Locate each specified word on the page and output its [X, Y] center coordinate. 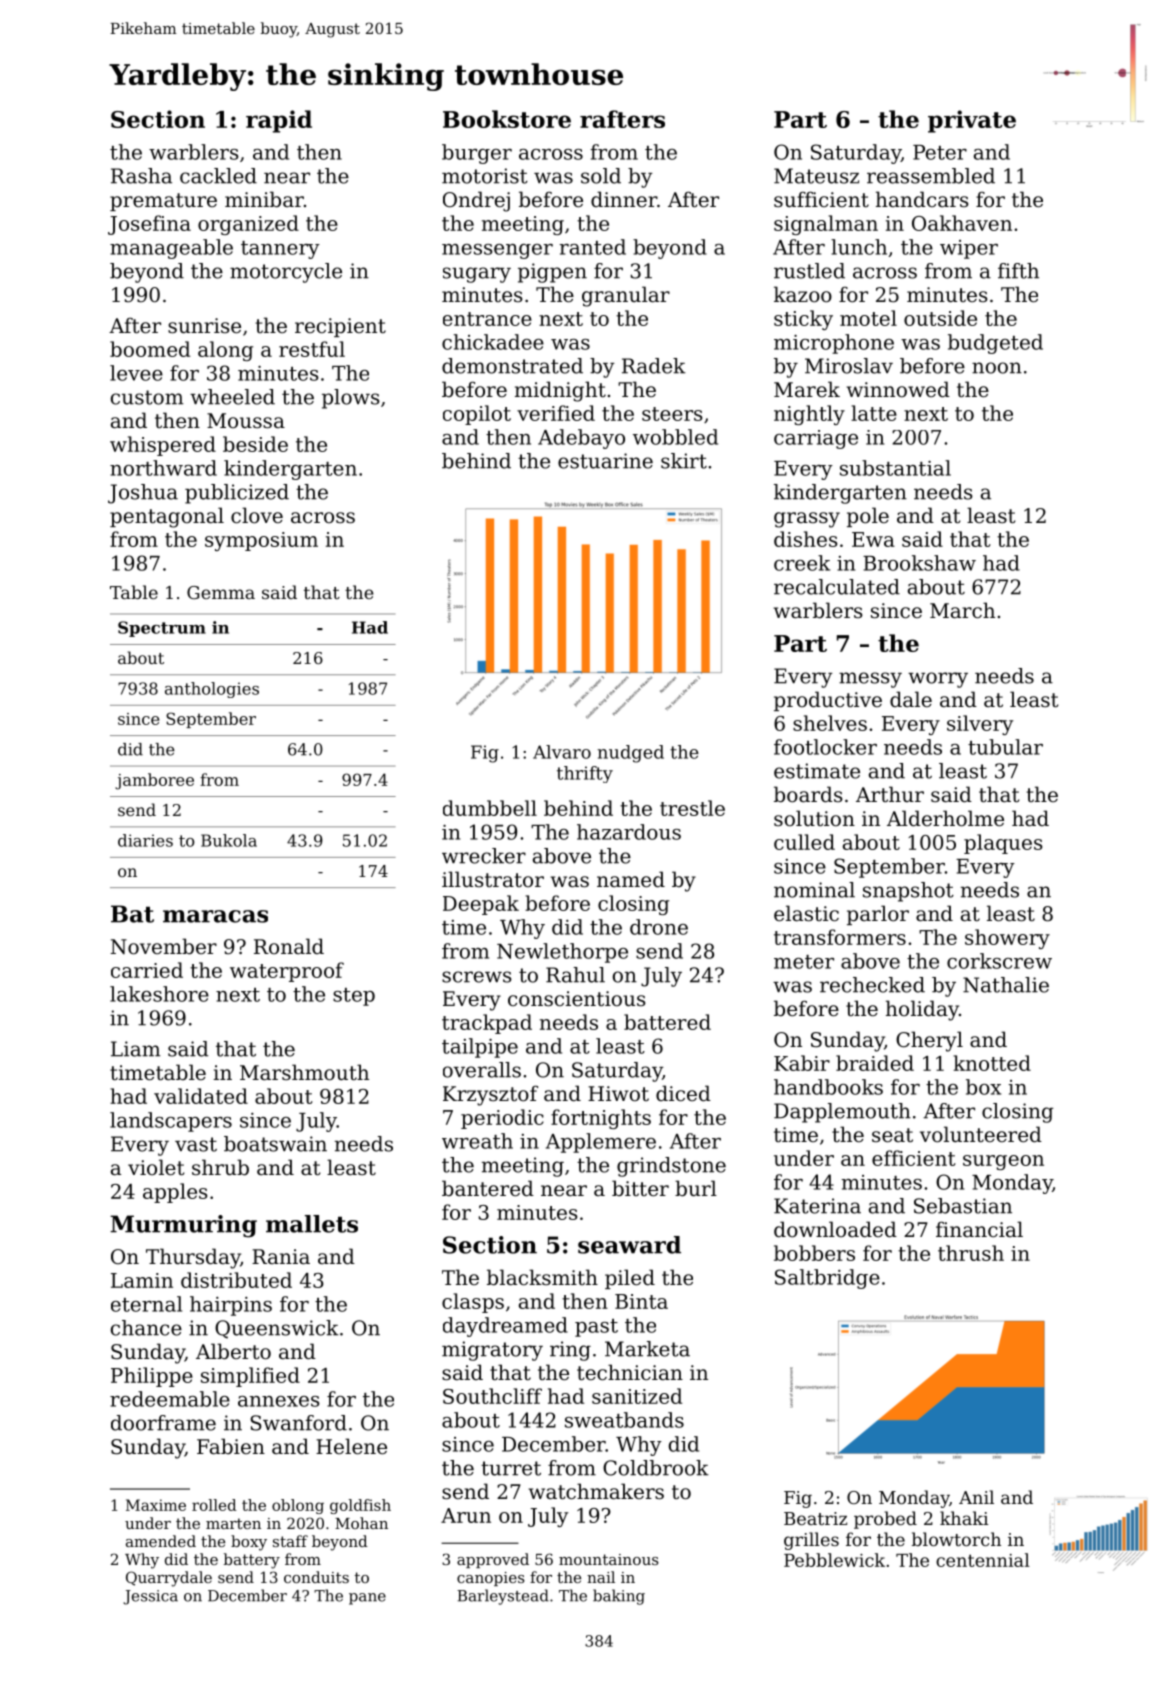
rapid [279, 121]
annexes [279, 1401]
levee [136, 373]
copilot [477, 415]
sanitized [637, 1396]
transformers [840, 937]
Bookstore [507, 119]
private [972, 121]
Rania [281, 1257]
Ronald [289, 946]
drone [659, 927]
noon [997, 368]
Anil [976, 1497]
